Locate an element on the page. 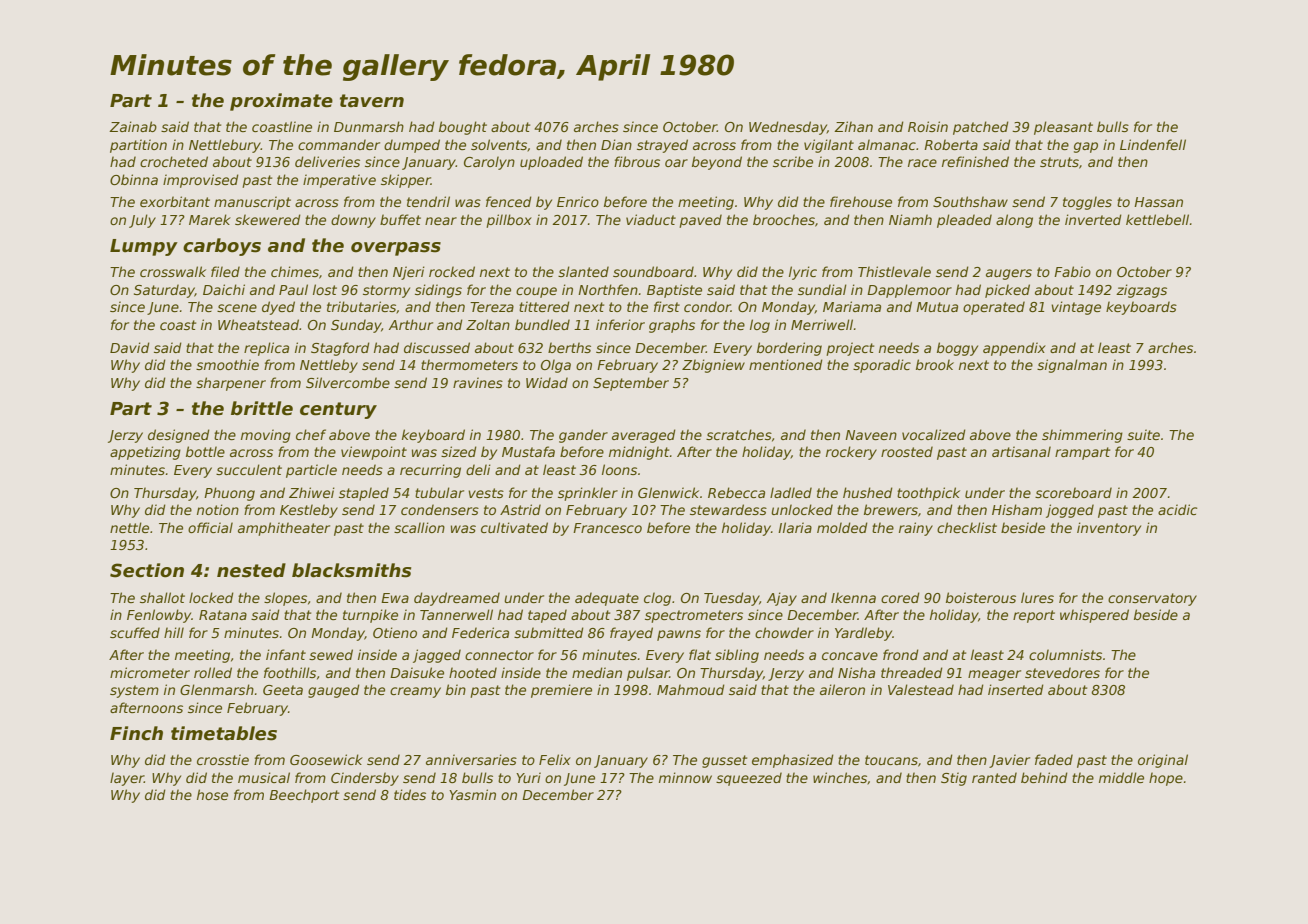 Image resolution: width=1308 pixels, height=924 pixels. skewered is located at coordinates (268, 219).
